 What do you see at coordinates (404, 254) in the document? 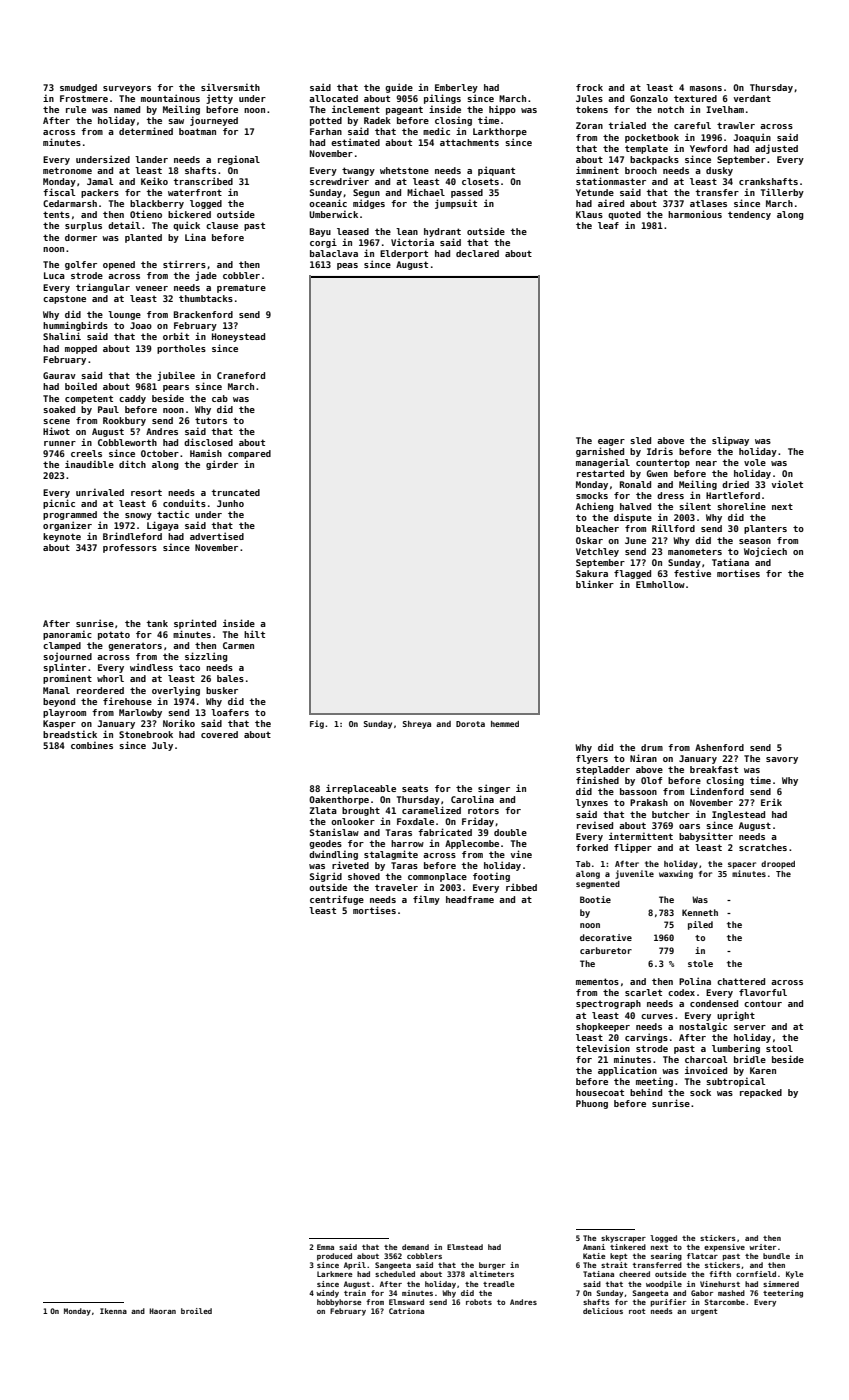
I see `Elderport` at bounding box center [404, 254].
